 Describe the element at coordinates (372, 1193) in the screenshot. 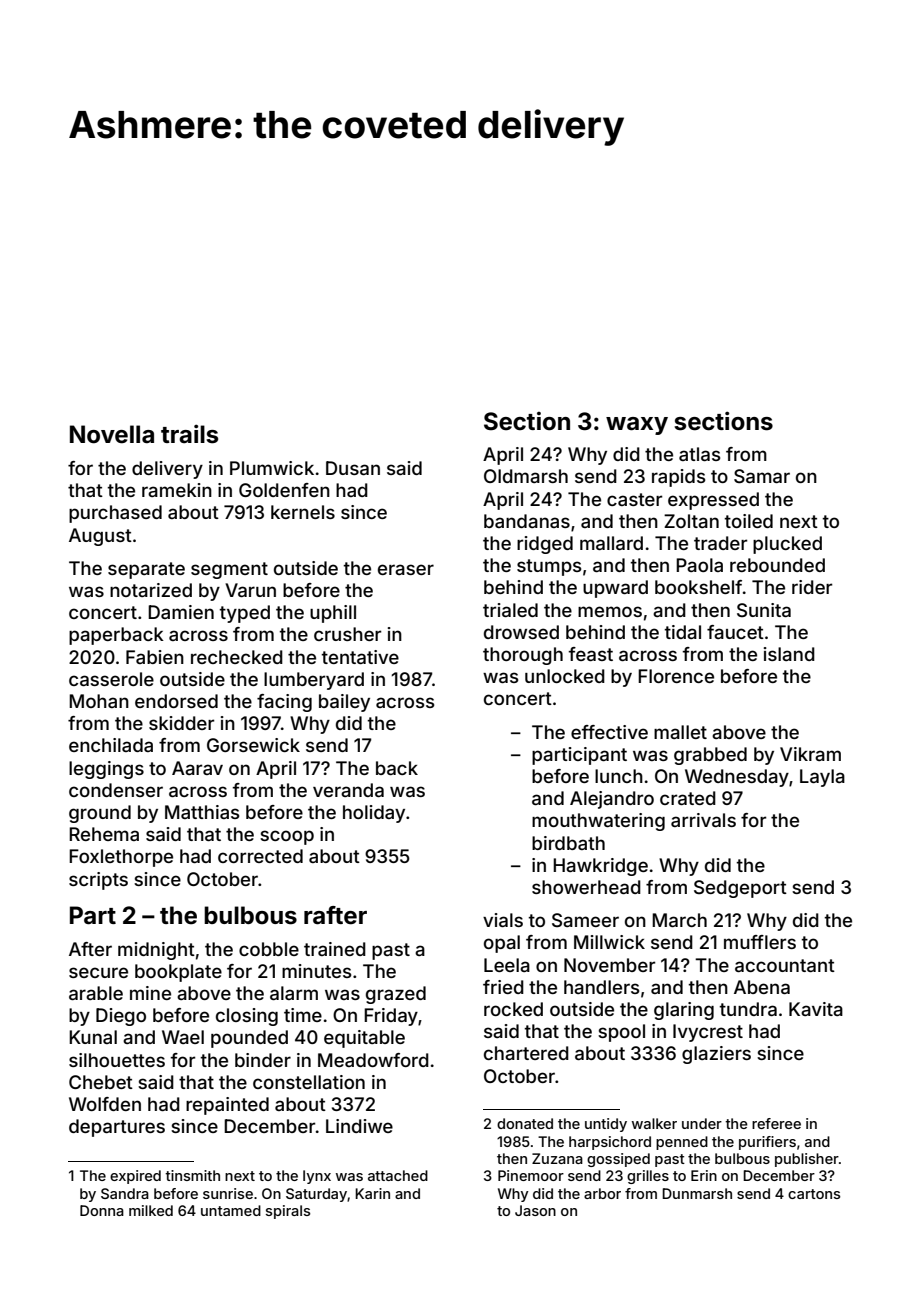

I see `Karin` at that location.
